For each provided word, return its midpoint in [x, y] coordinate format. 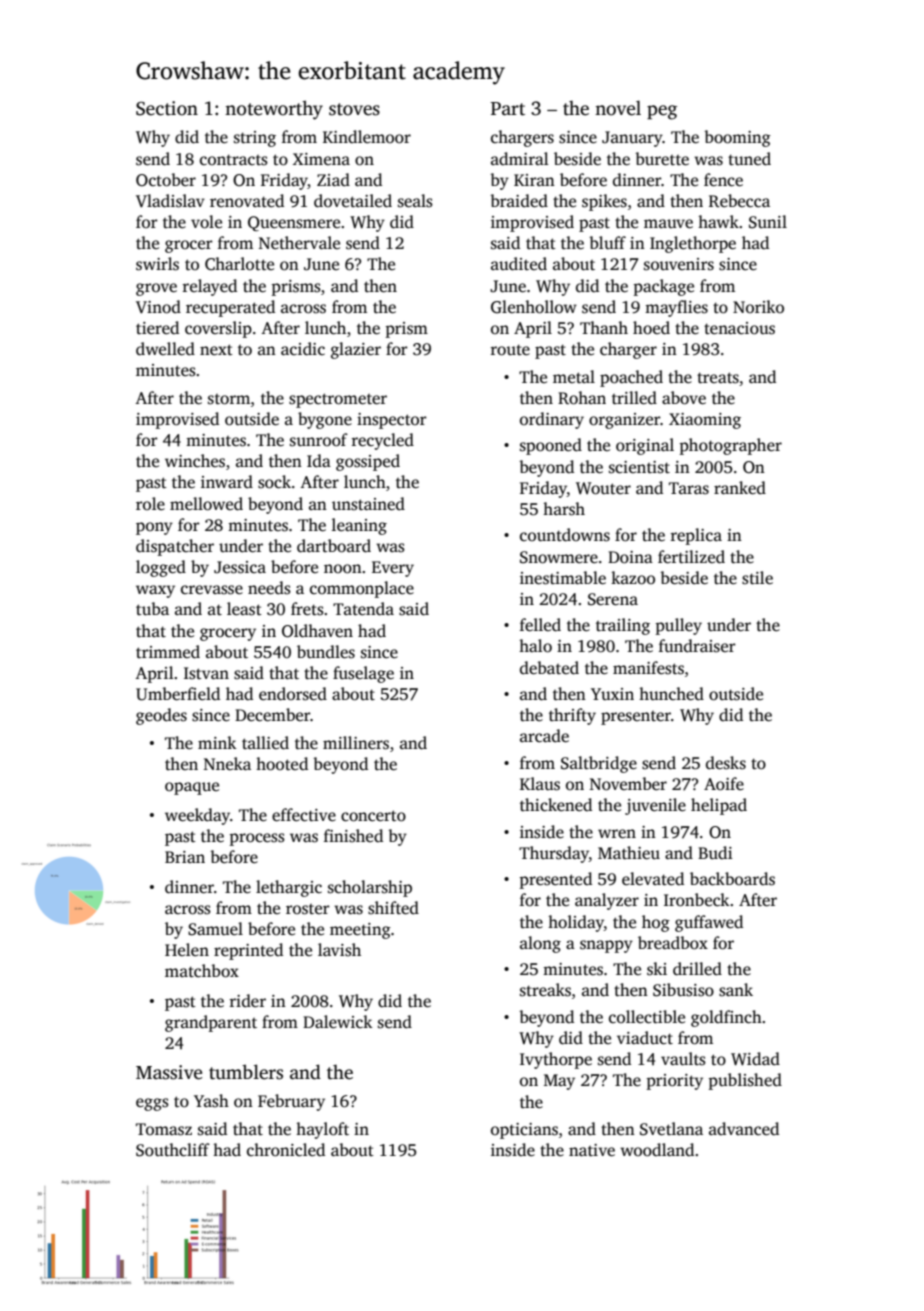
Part [508, 109]
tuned [749, 159]
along [540, 944]
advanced [744, 1129]
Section [167, 108]
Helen [187, 950]
